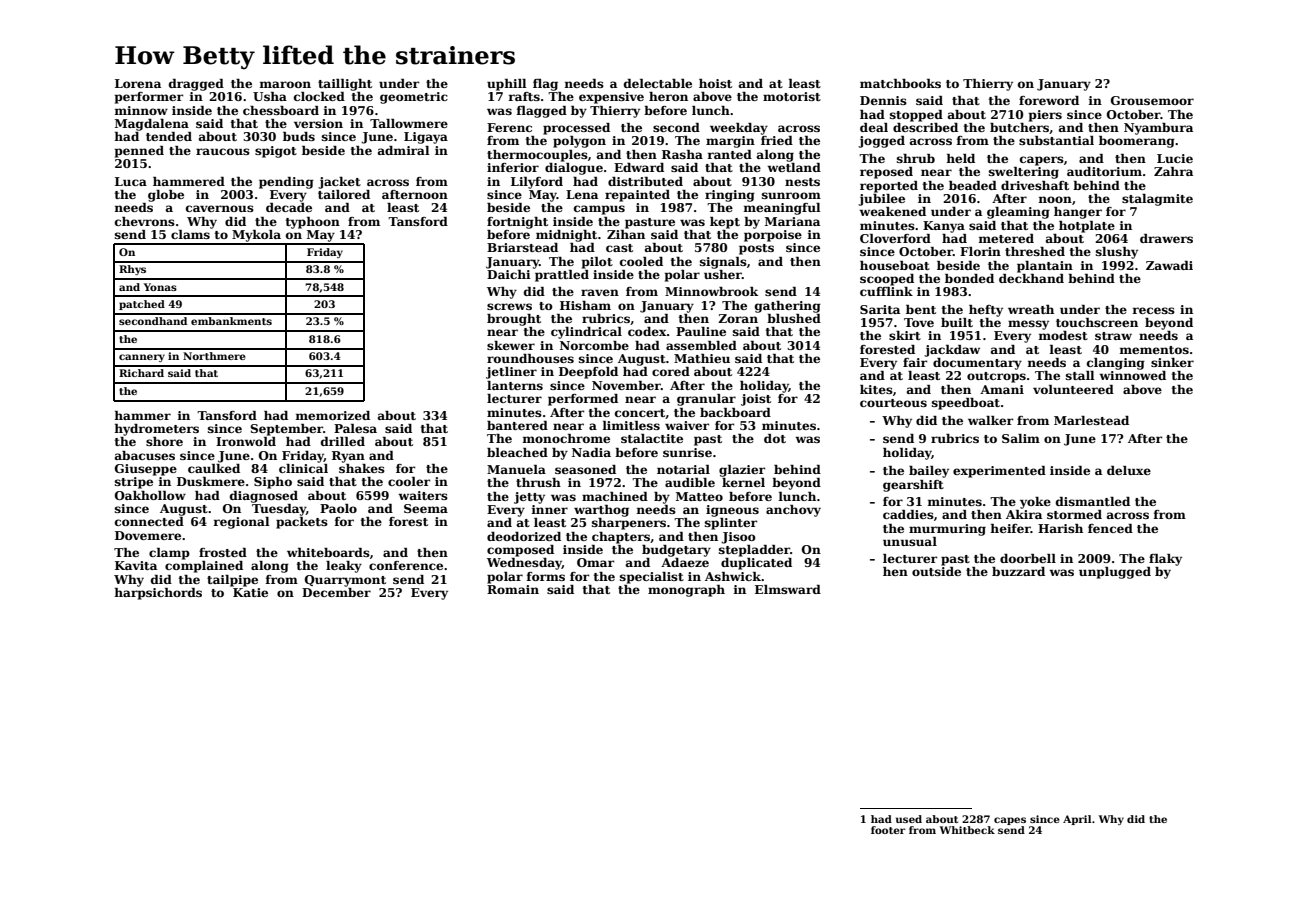 The height and width of the image is (924, 1308). I want to click on footer, so click(888, 830).
